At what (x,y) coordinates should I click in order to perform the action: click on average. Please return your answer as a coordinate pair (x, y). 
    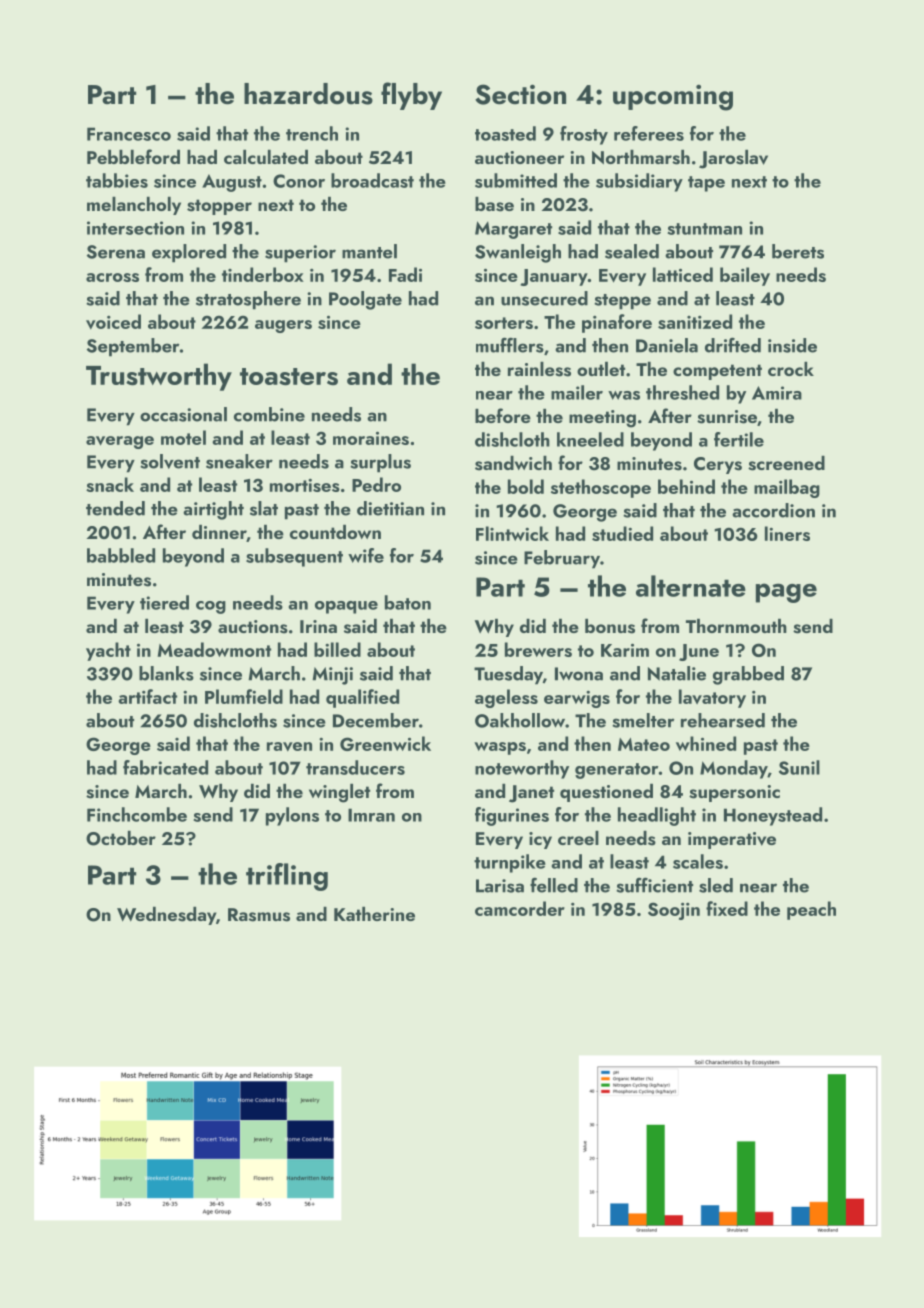
    Looking at the image, I should click on (120, 442).
